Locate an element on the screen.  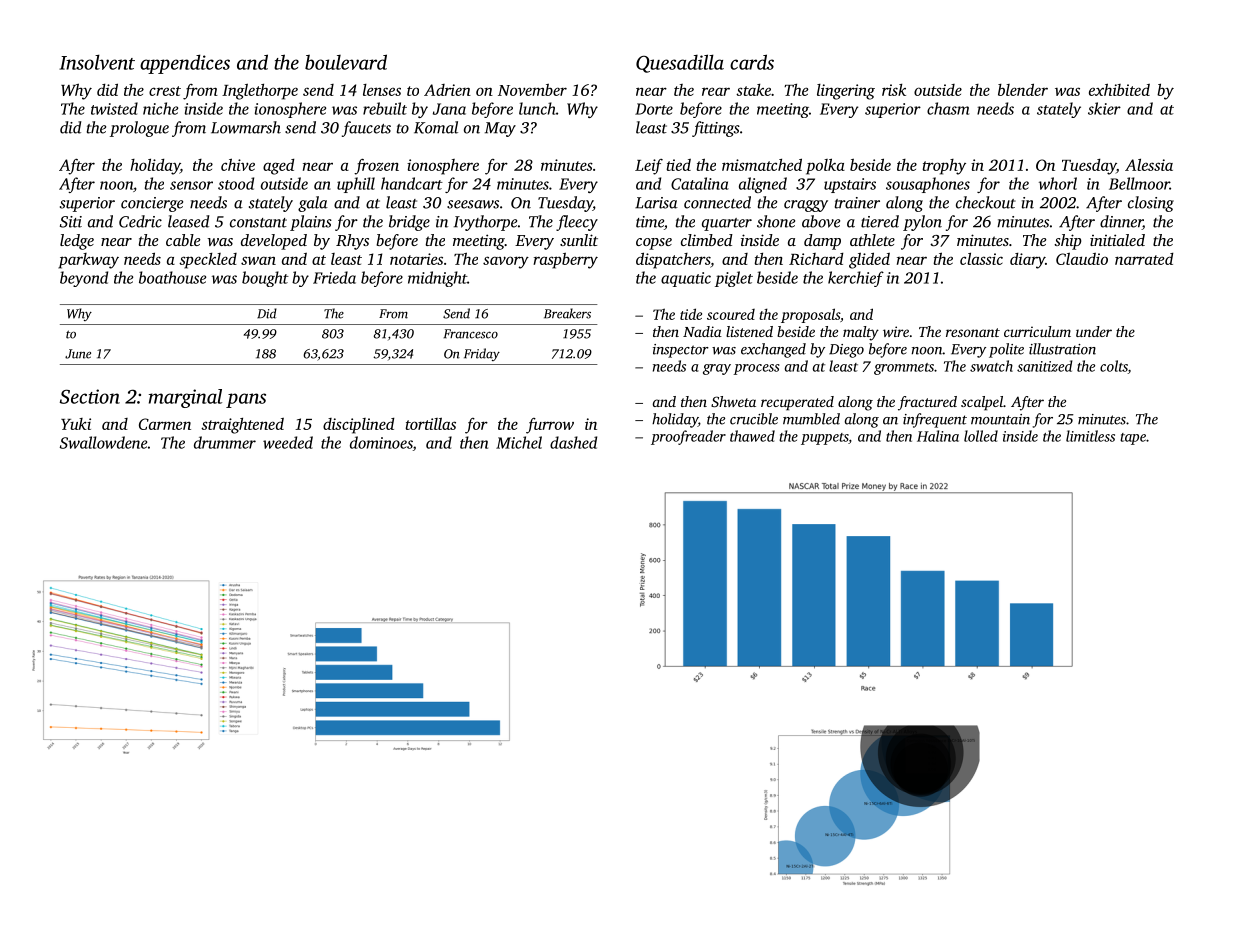
thawed is located at coordinates (752, 436).
